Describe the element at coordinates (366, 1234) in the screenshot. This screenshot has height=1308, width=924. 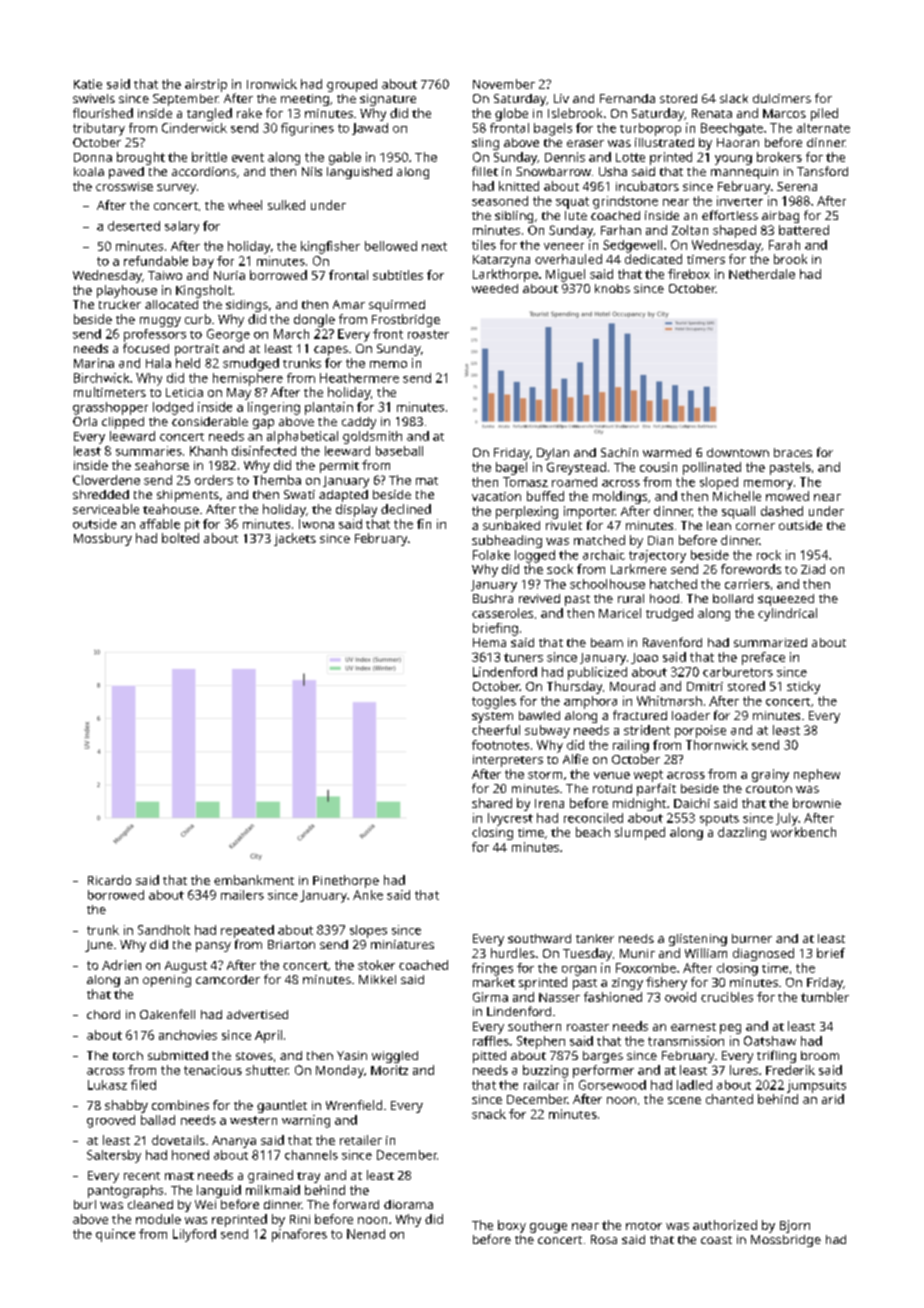
I see `Nenad` at that location.
